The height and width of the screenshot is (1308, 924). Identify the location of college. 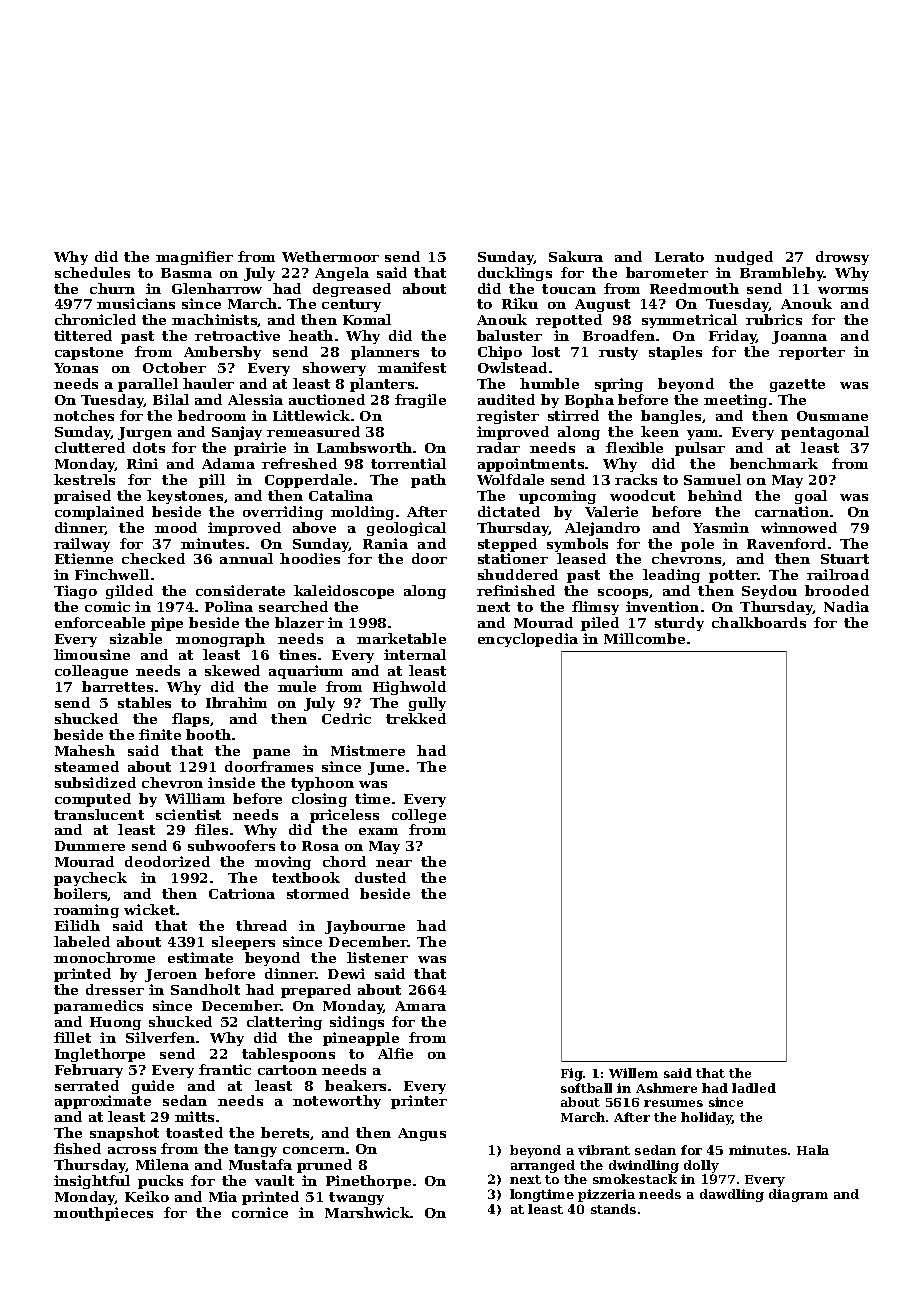
(419, 816).
